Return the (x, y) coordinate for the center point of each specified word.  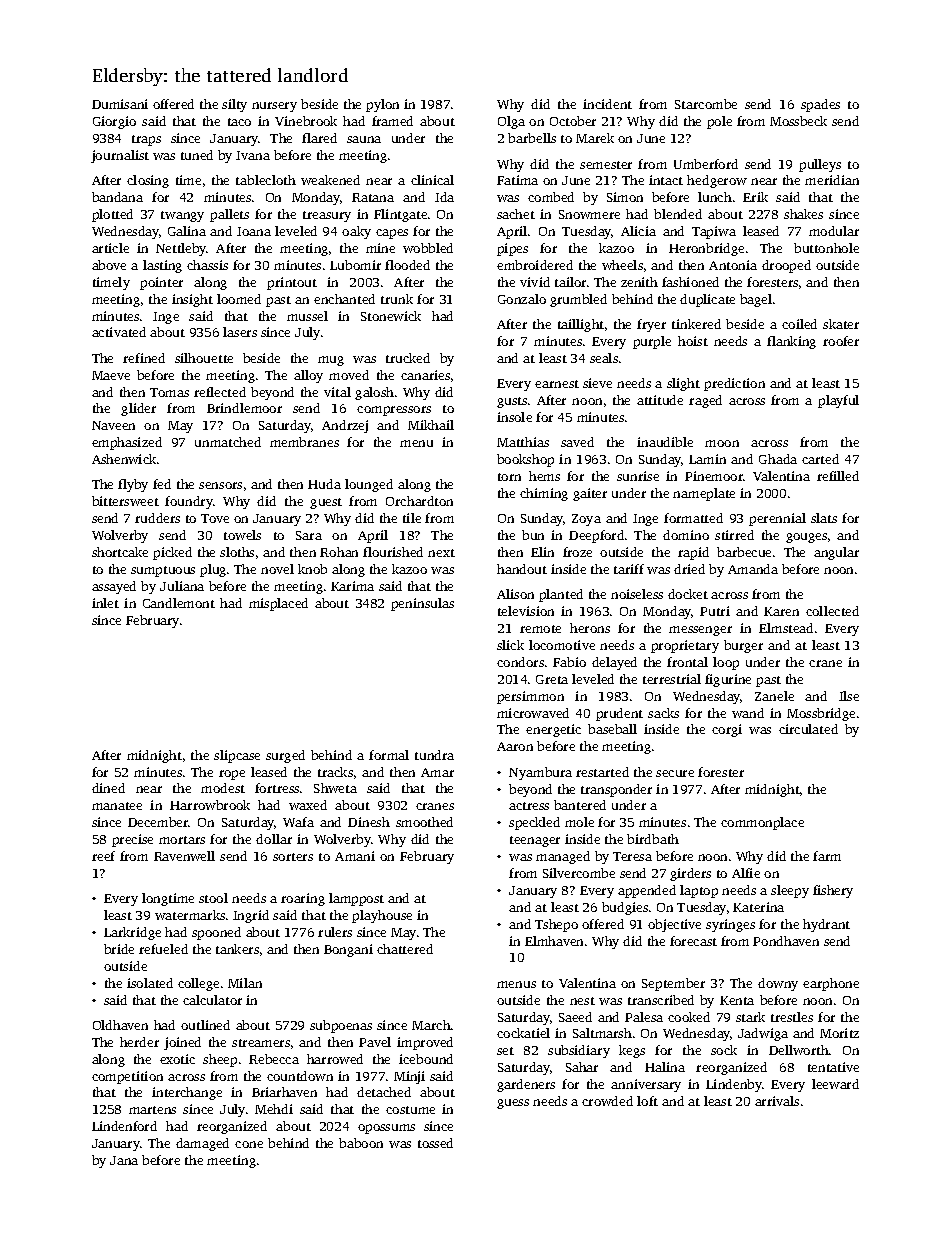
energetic (553, 730)
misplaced (278, 604)
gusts (512, 402)
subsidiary (579, 1051)
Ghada (778, 459)
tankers (237, 949)
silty (234, 105)
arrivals (777, 1101)
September (673, 984)
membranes (304, 442)
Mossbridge (821, 714)
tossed (435, 1143)
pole (719, 122)
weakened (330, 180)
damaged (202, 1144)
